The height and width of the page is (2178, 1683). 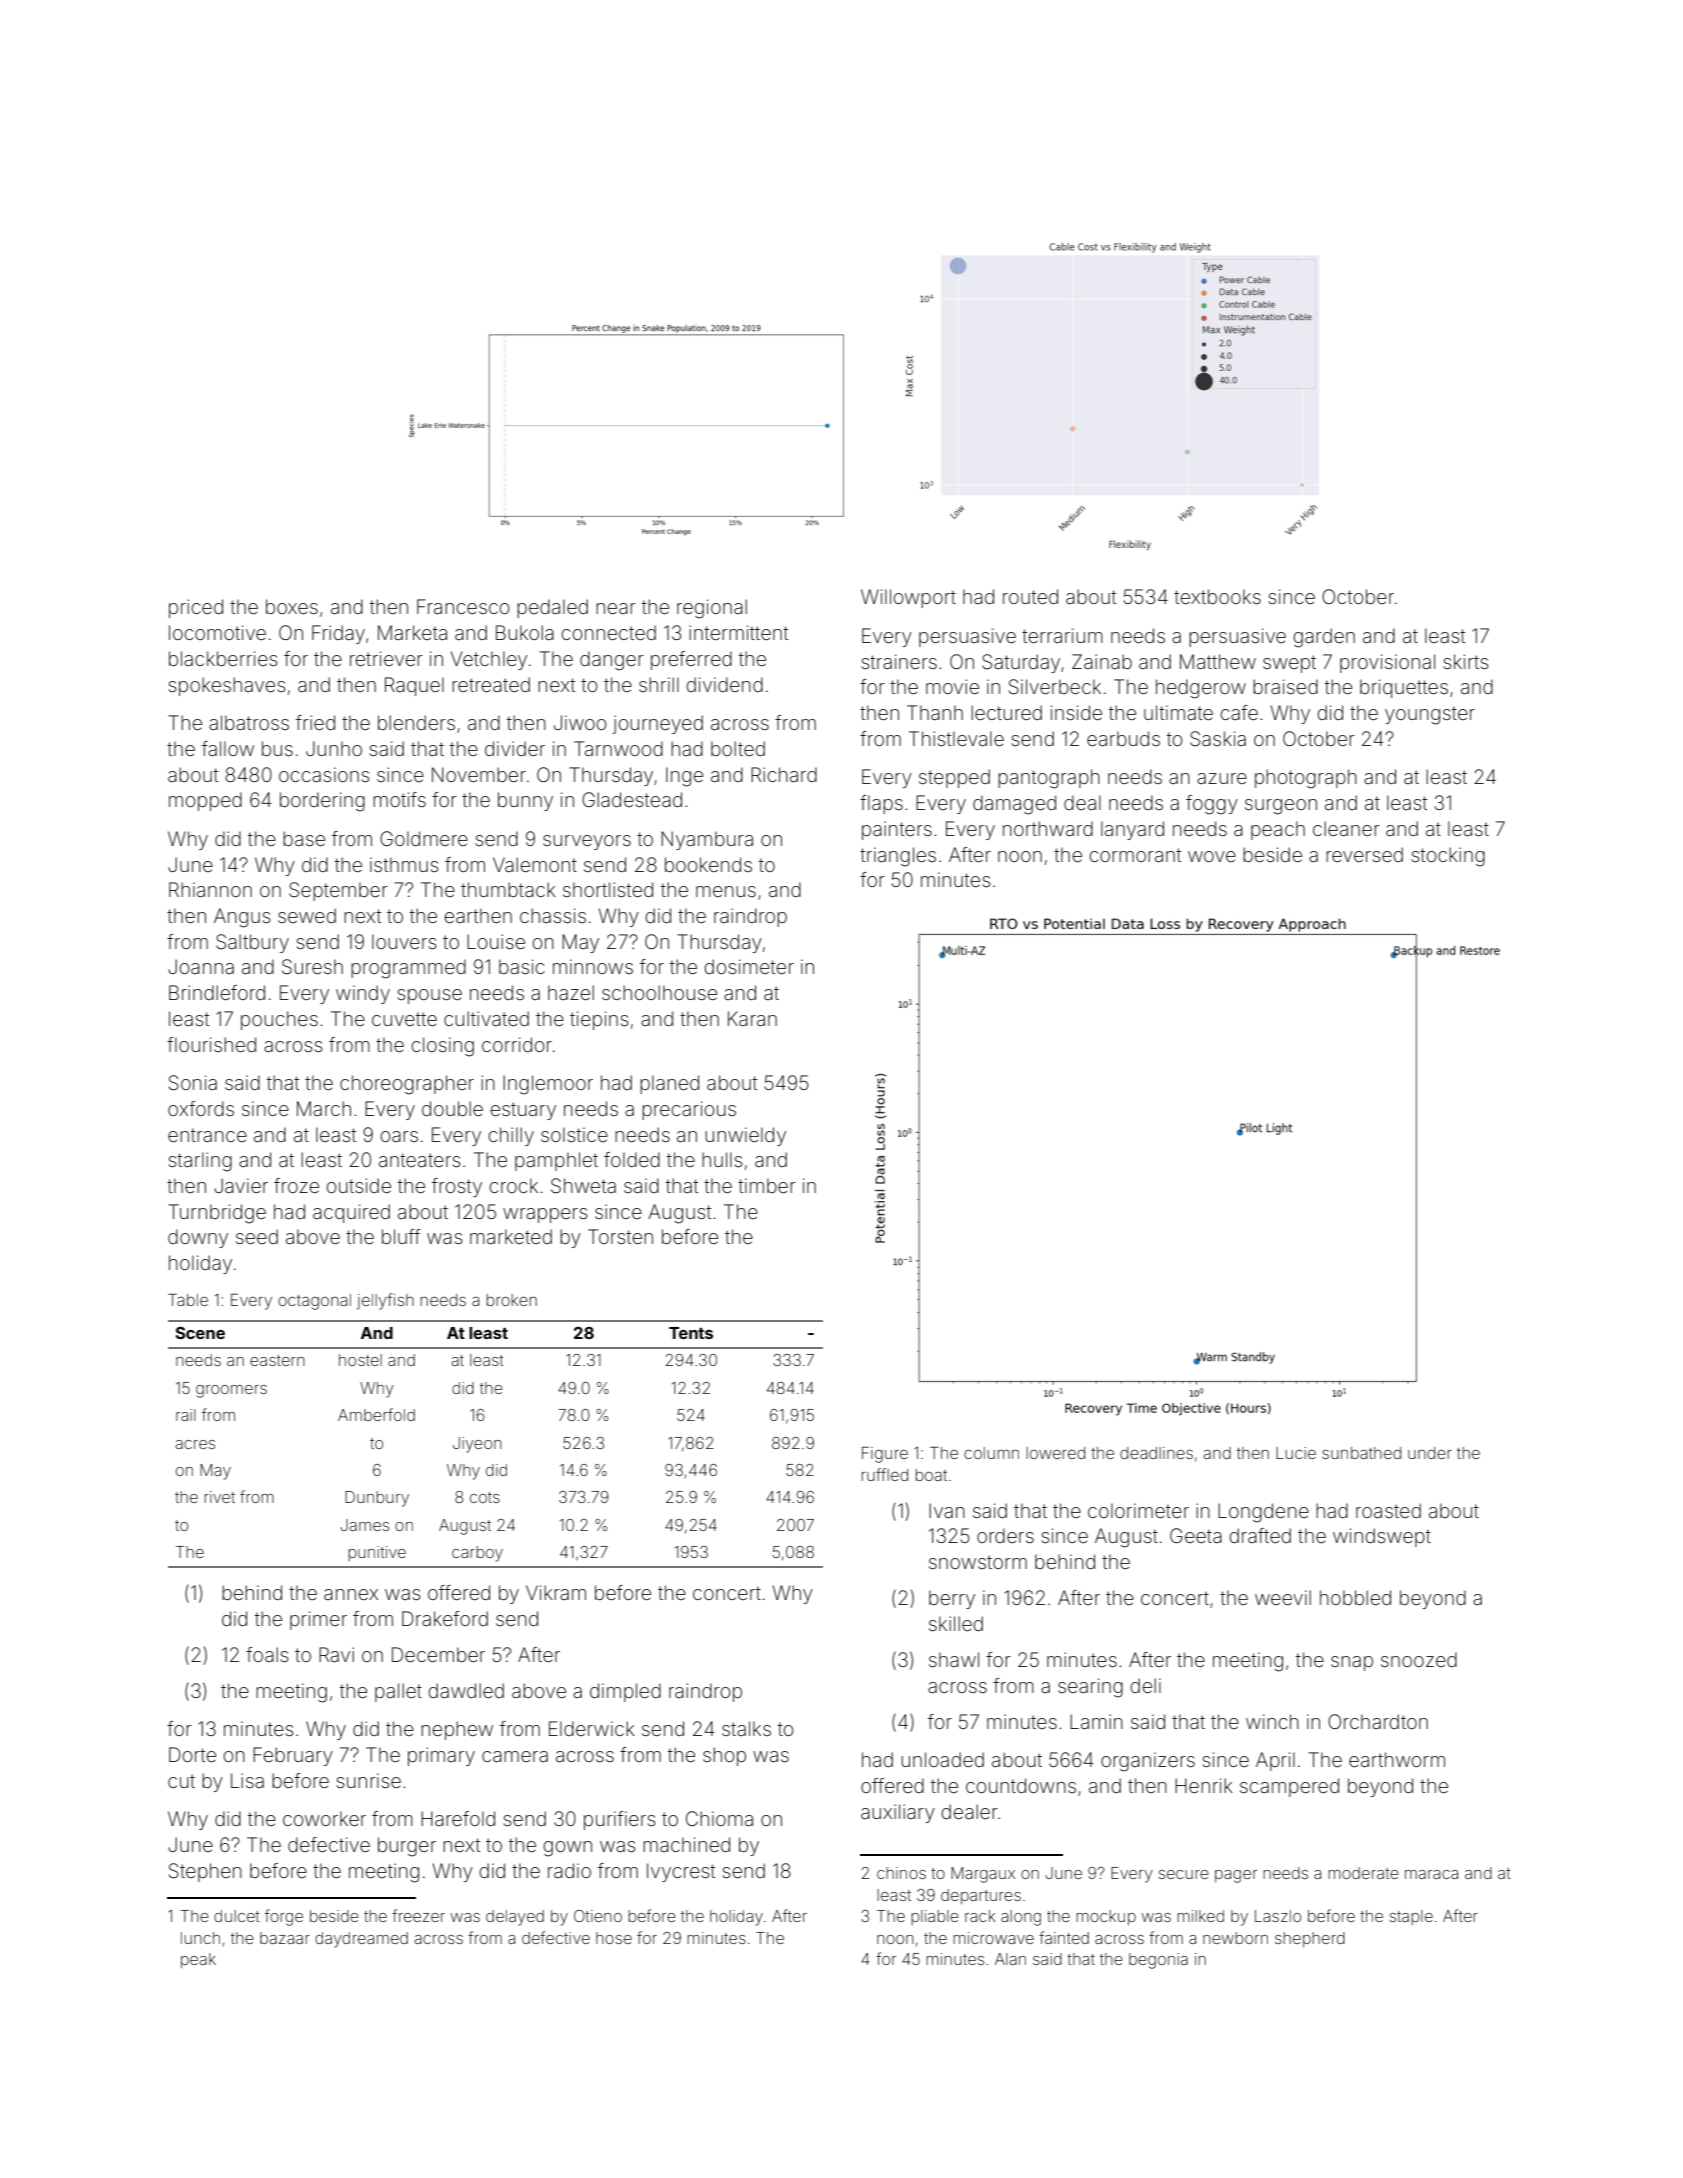 What do you see at coordinates (414, 686) in the page?
I see `Raquel` at bounding box center [414, 686].
